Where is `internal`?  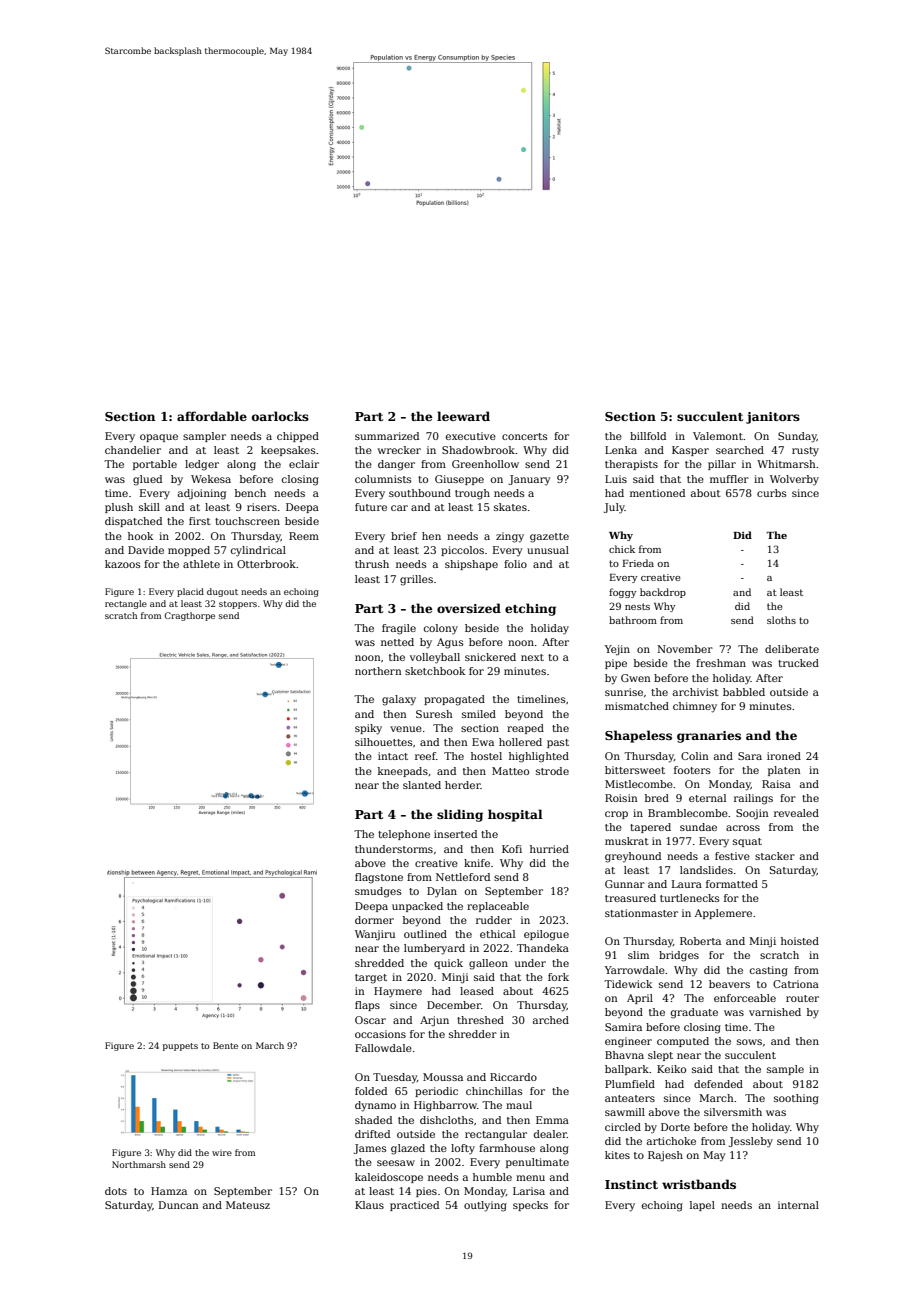
internal is located at coordinates (798, 1205).
